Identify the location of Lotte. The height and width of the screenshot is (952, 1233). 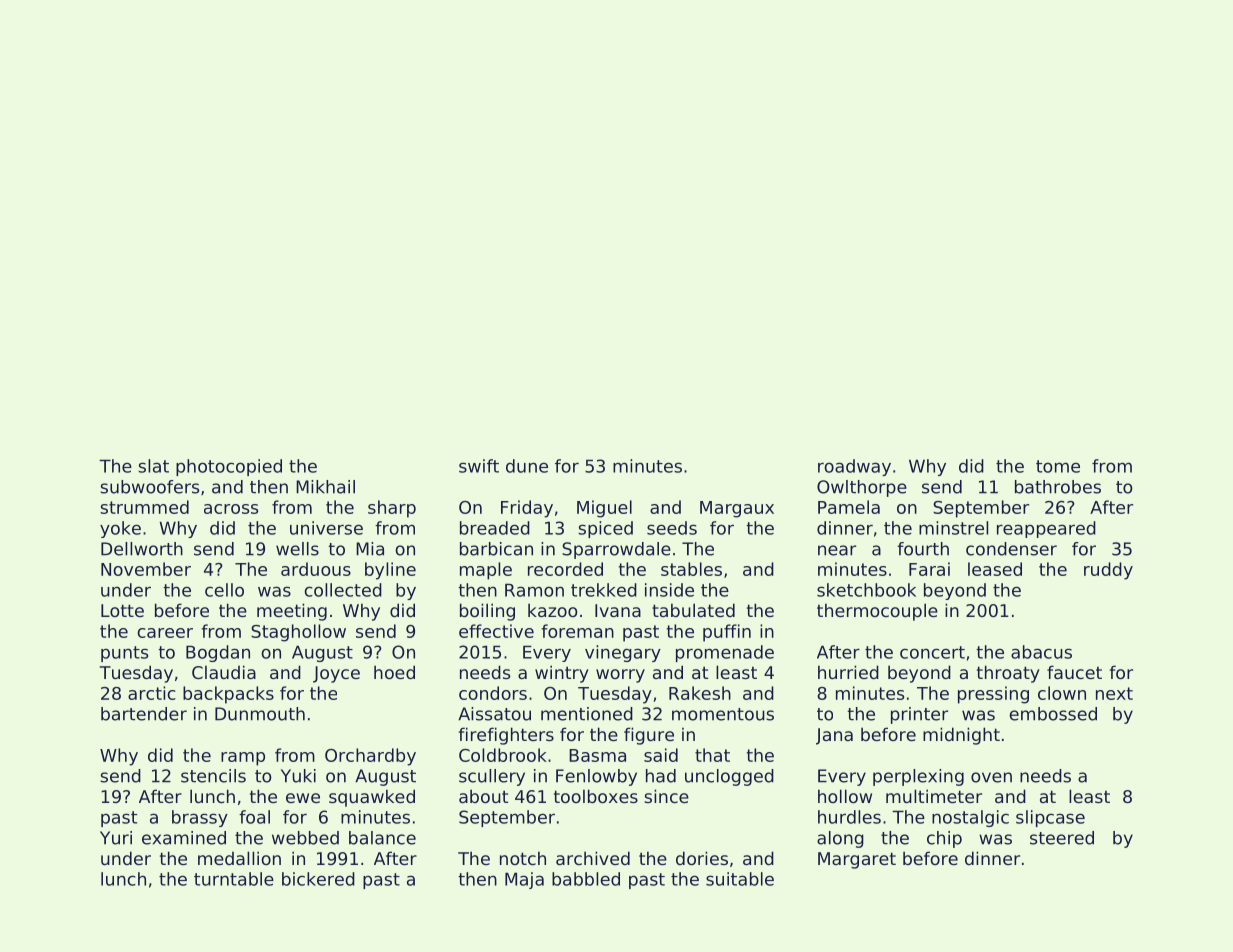
(122, 610).
